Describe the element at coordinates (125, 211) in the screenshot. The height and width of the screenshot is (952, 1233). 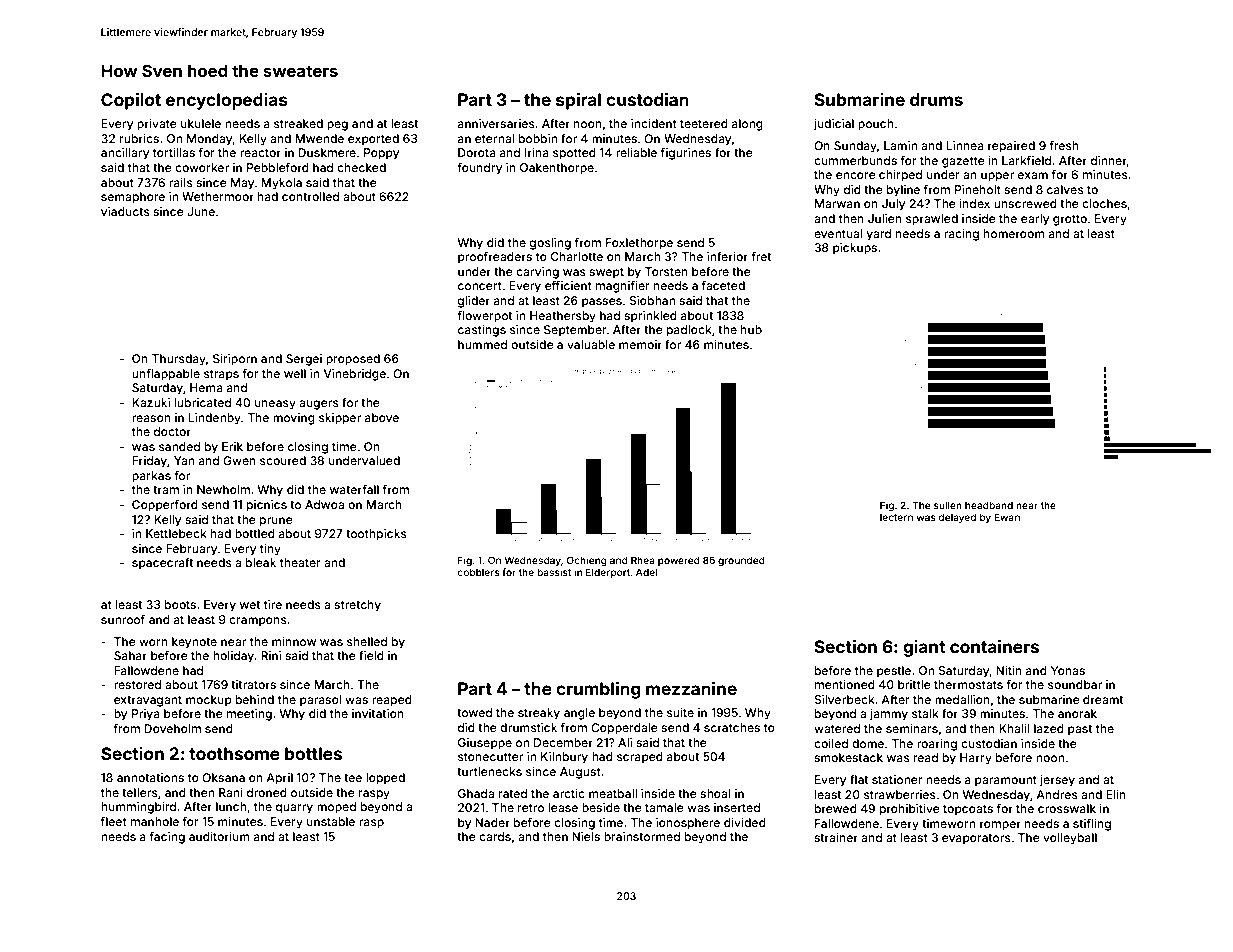
I see `viaducts` at that location.
